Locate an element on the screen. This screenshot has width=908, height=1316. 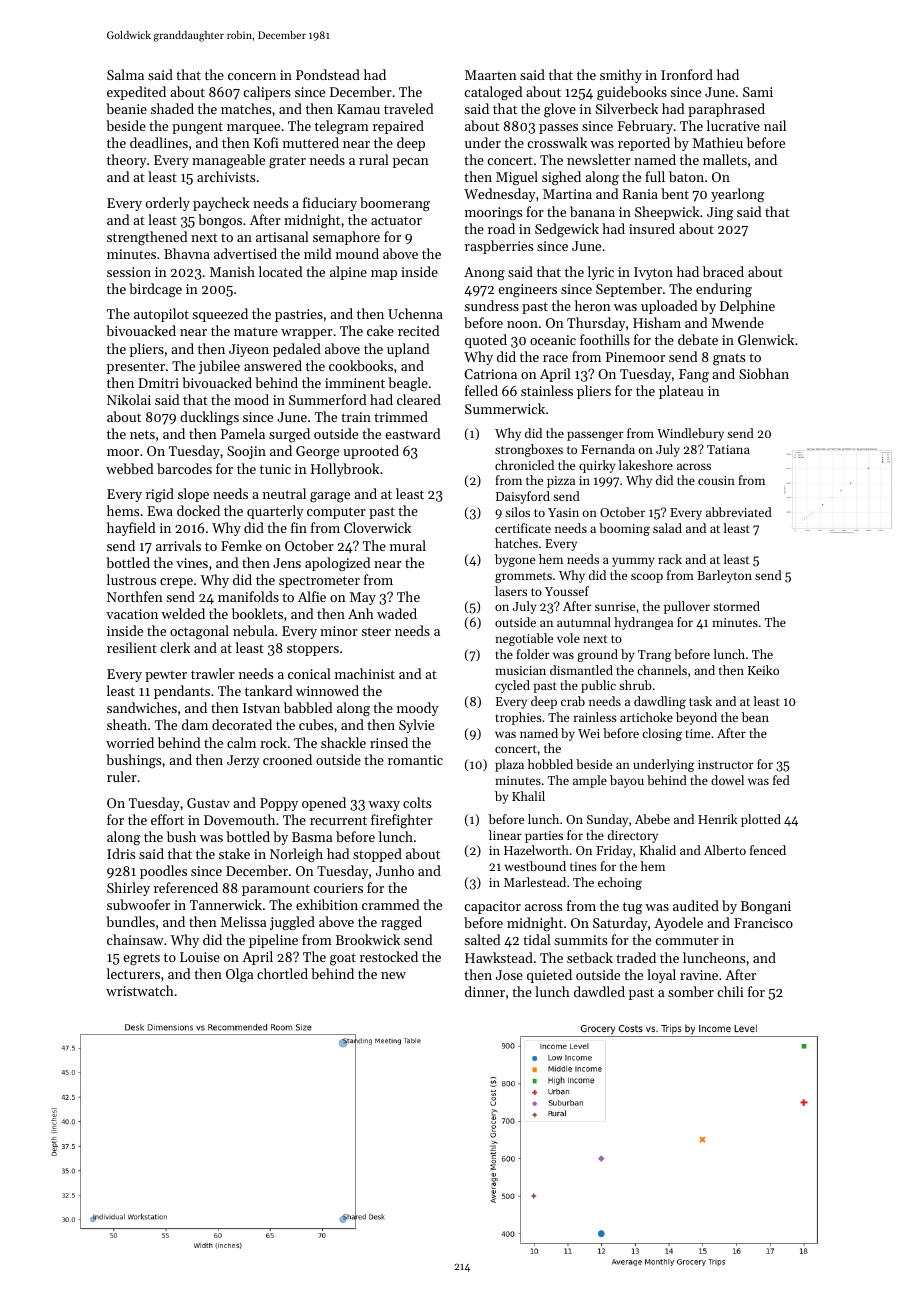
bygone is located at coordinates (515, 560).
